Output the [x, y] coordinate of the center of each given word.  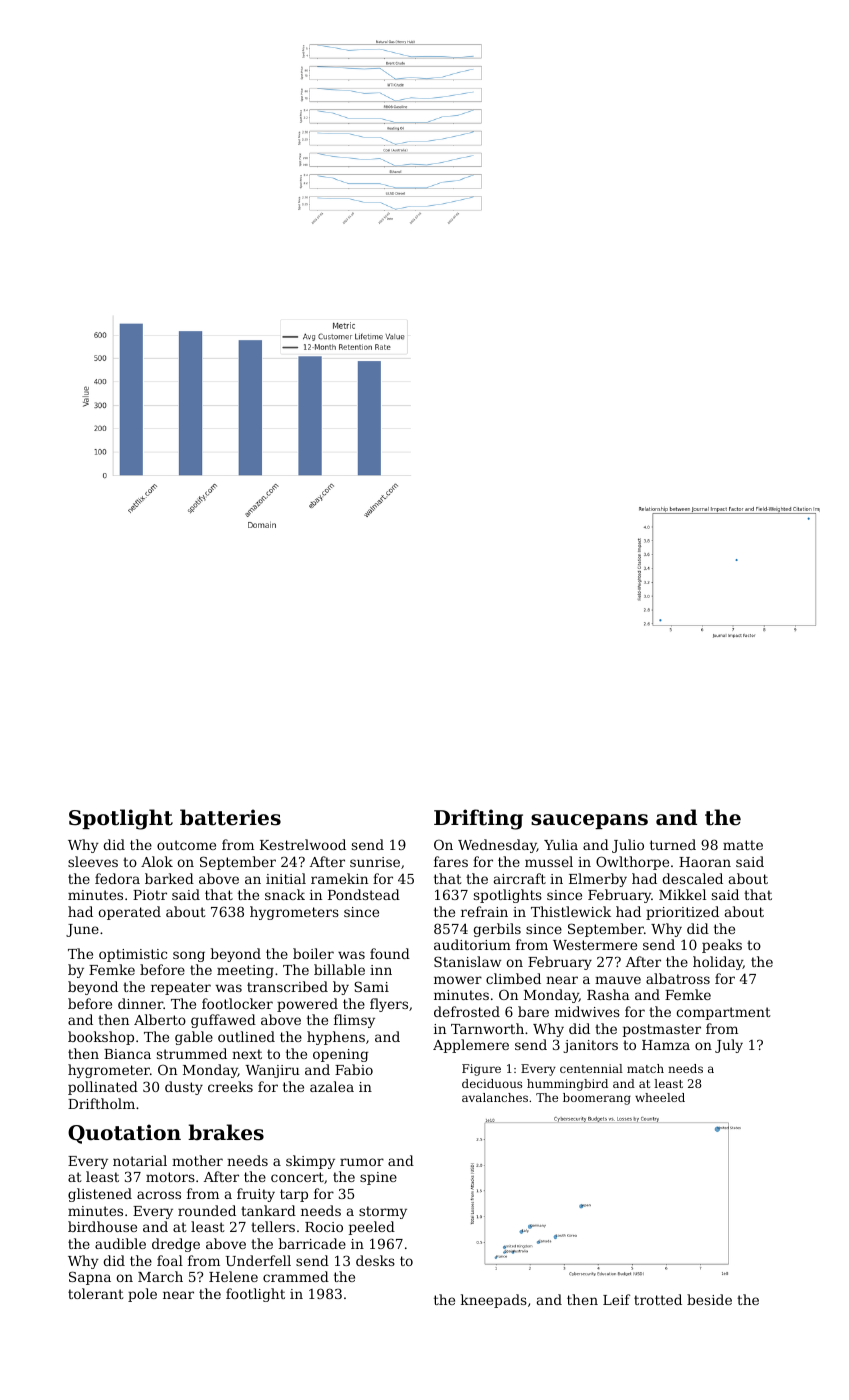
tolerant [96, 1293]
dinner [140, 1003]
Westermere [595, 945]
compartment [723, 1013]
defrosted [467, 1011]
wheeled [660, 1097]
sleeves [93, 861]
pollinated [103, 1088]
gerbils [497, 930]
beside [709, 1299]
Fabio [354, 1069]
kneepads [494, 1301]
